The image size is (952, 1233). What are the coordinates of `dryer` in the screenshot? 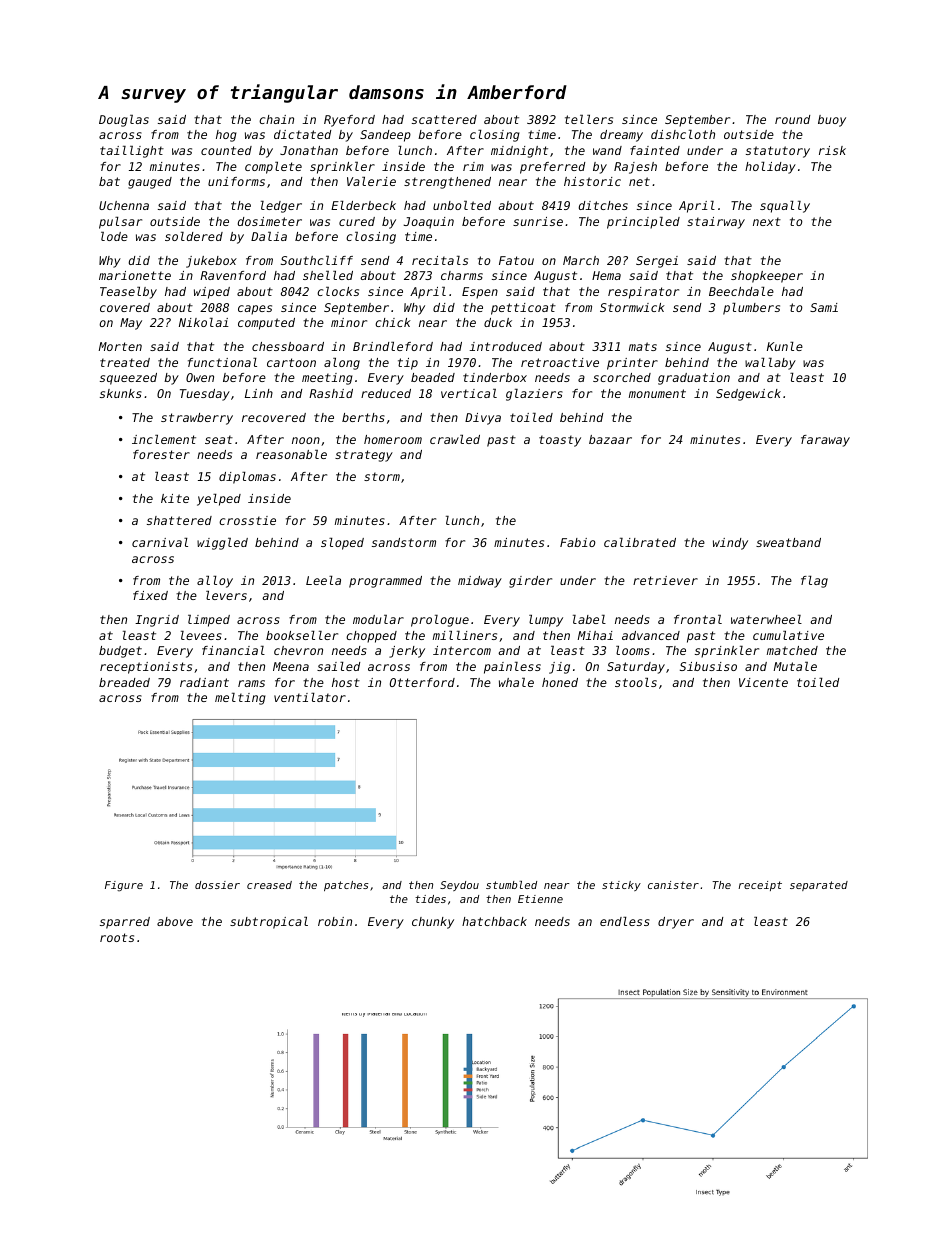 It's located at (676, 923).
